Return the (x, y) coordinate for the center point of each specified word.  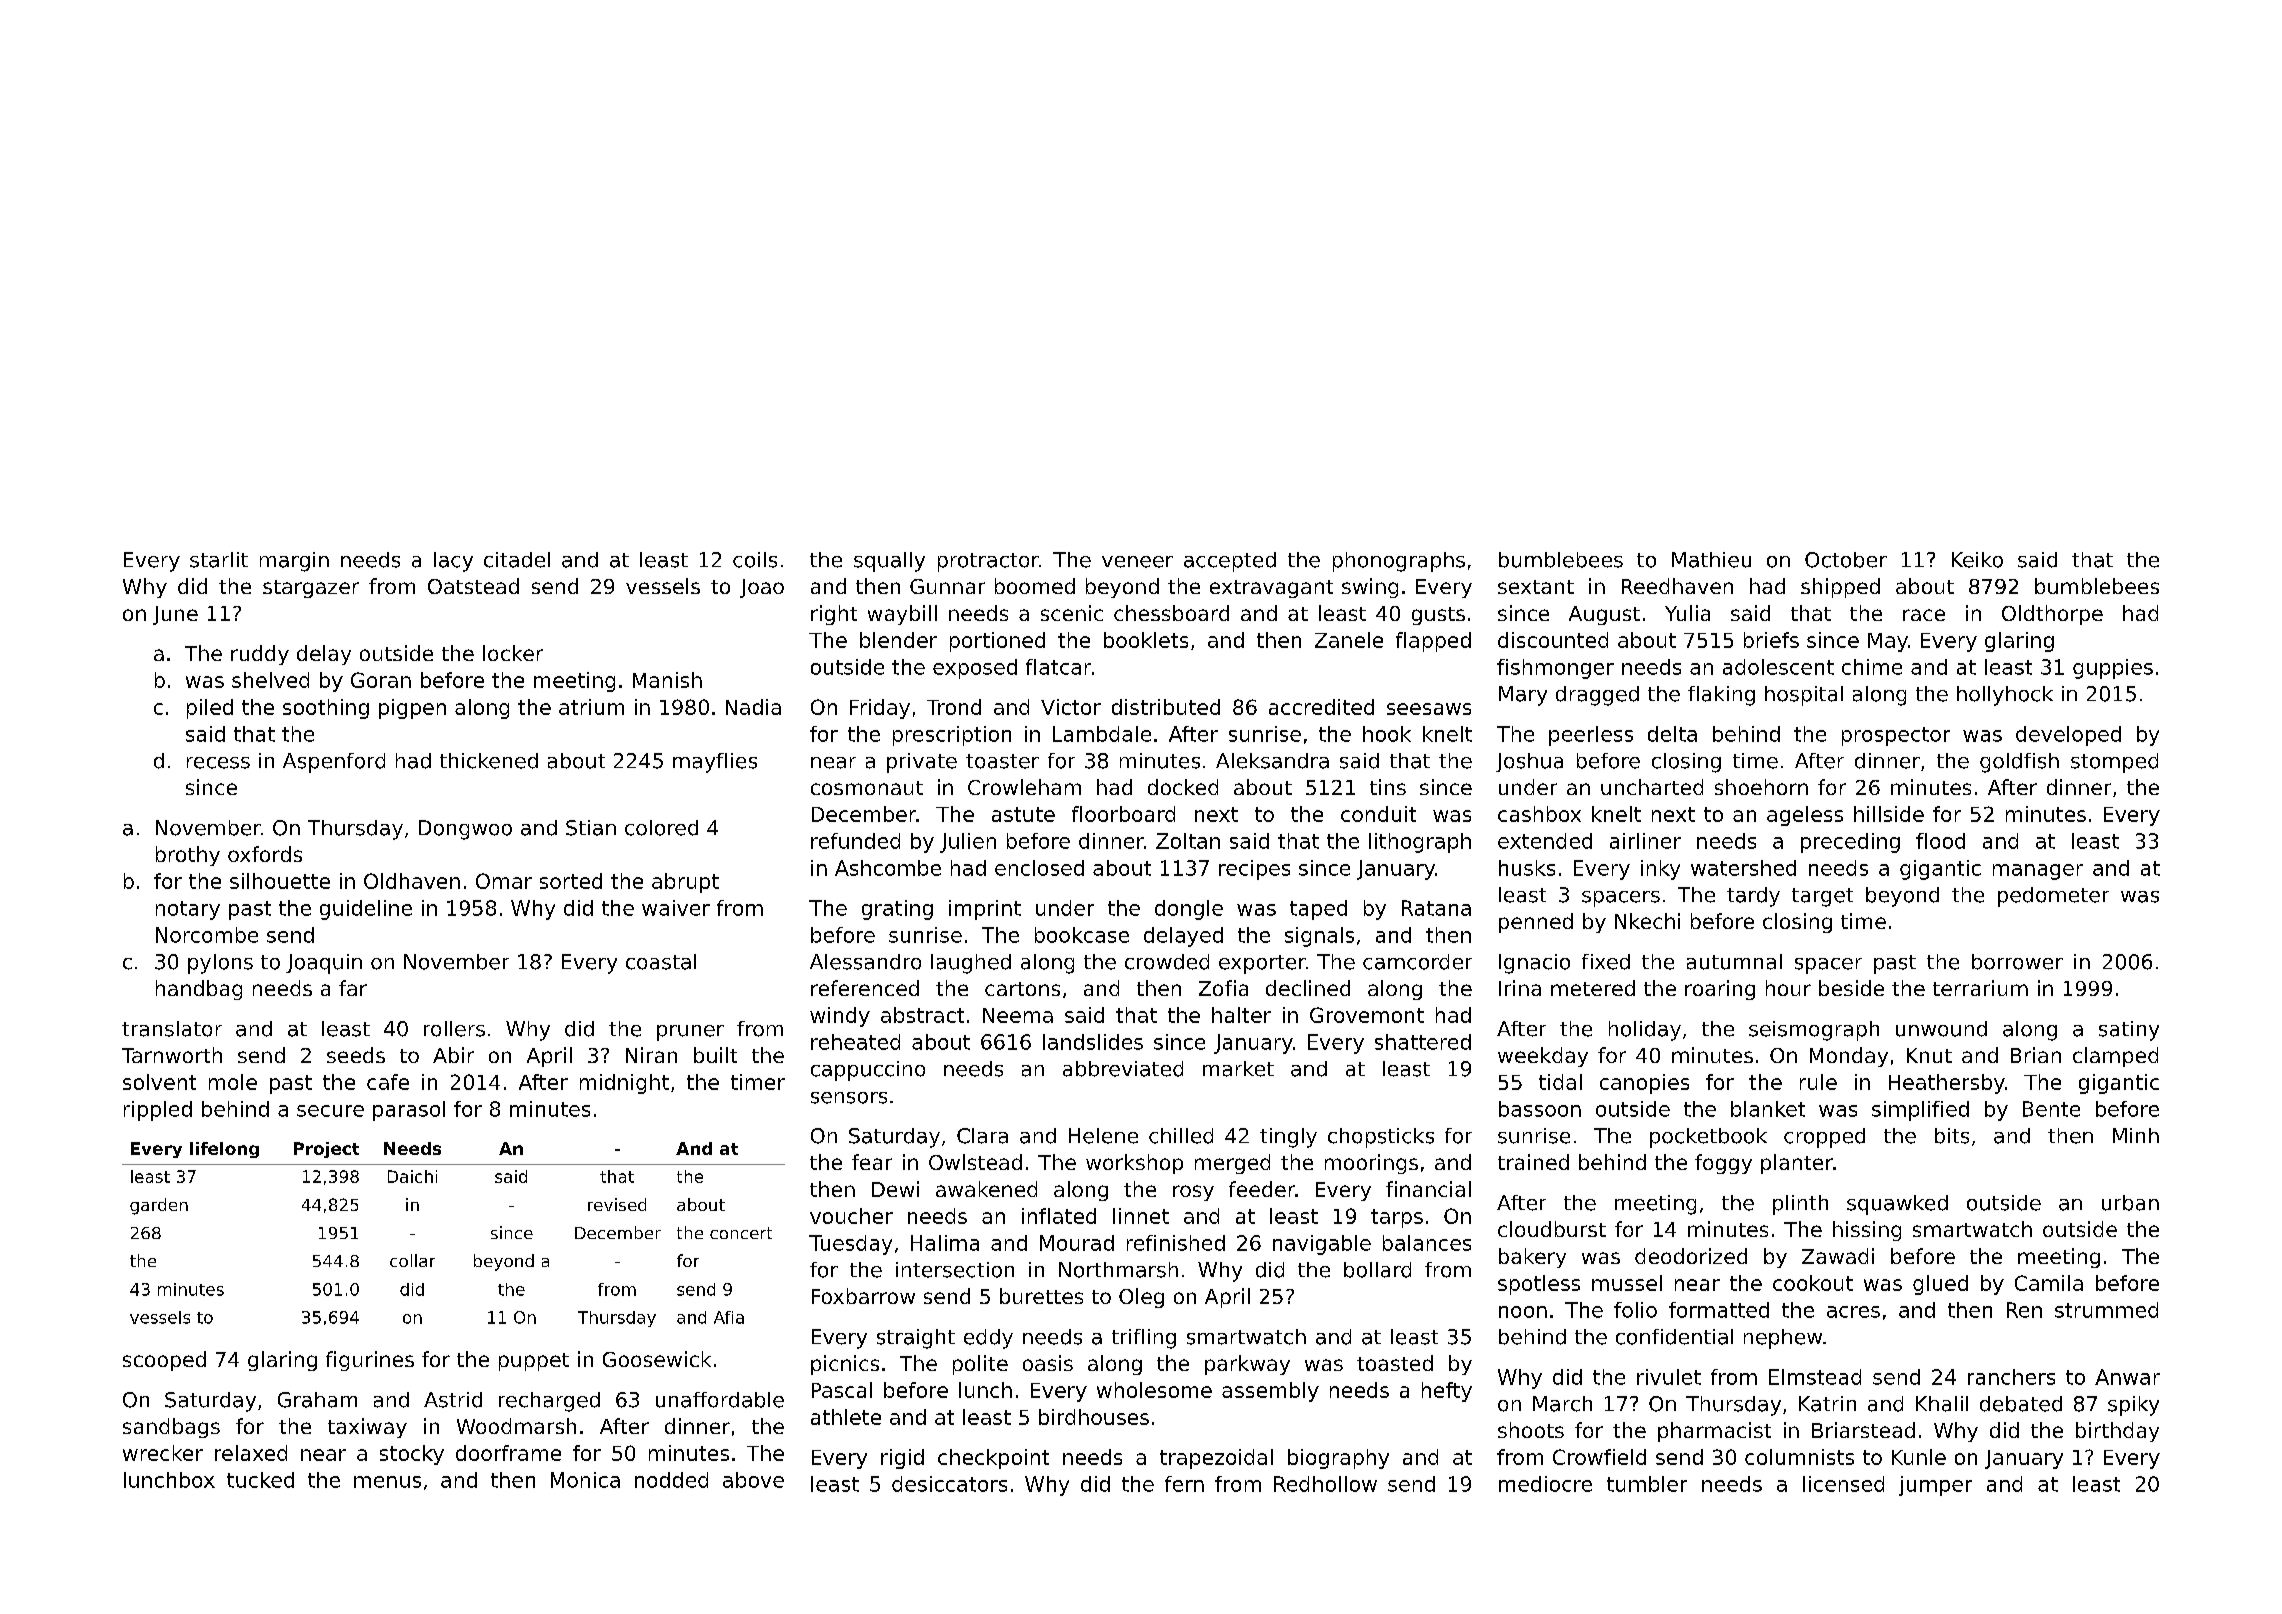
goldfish (2019, 763)
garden (159, 1206)
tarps (1397, 1218)
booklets (1146, 640)
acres (1853, 1312)
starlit (219, 560)
